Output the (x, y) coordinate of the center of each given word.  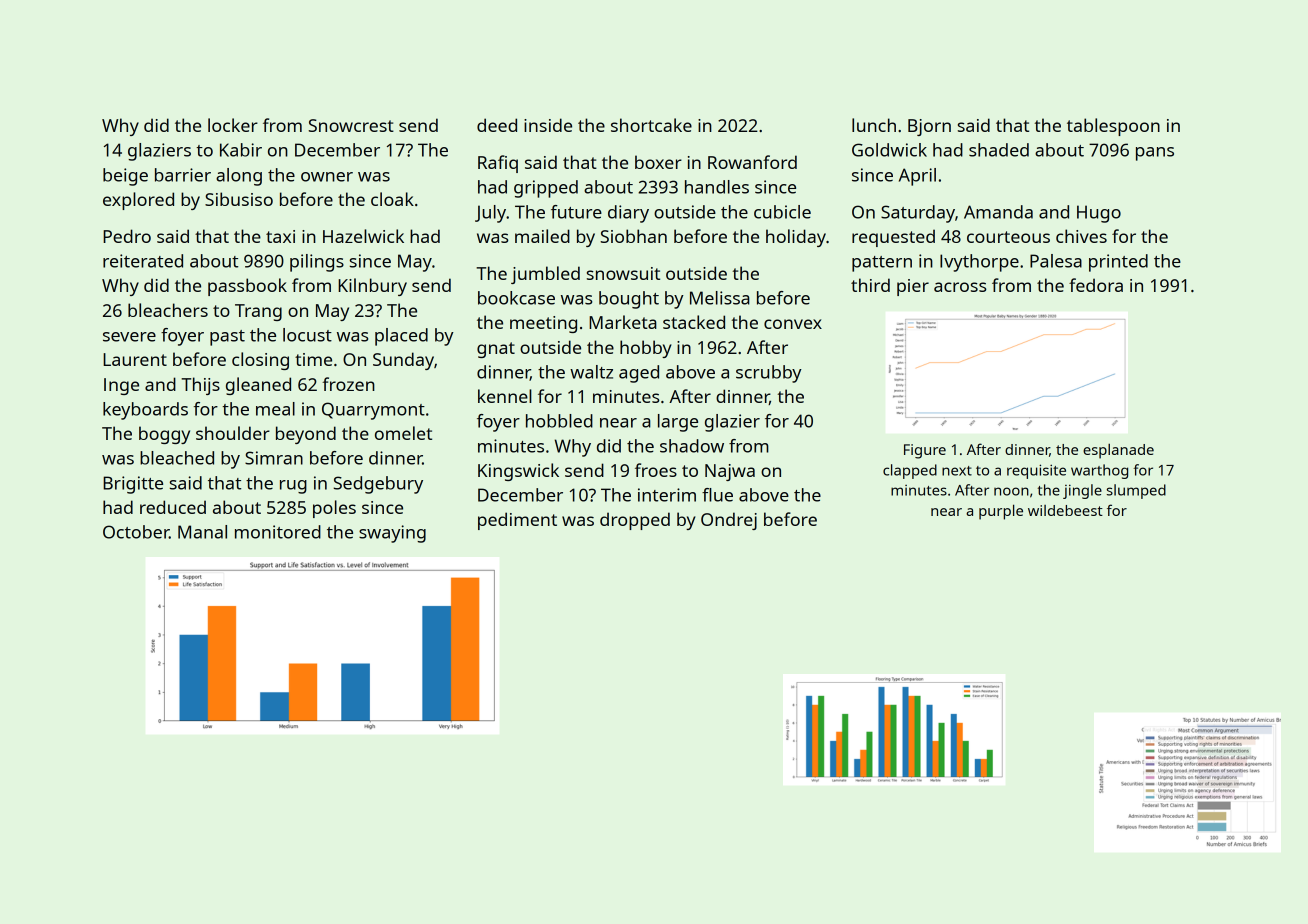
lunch (874, 125)
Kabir (241, 150)
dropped (635, 521)
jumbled (545, 275)
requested (893, 238)
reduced (173, 507)
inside (548, 125)
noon (1011, 491)
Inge (121, 386)
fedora (1096, 285)
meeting (543, 324)
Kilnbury (372, 287)
